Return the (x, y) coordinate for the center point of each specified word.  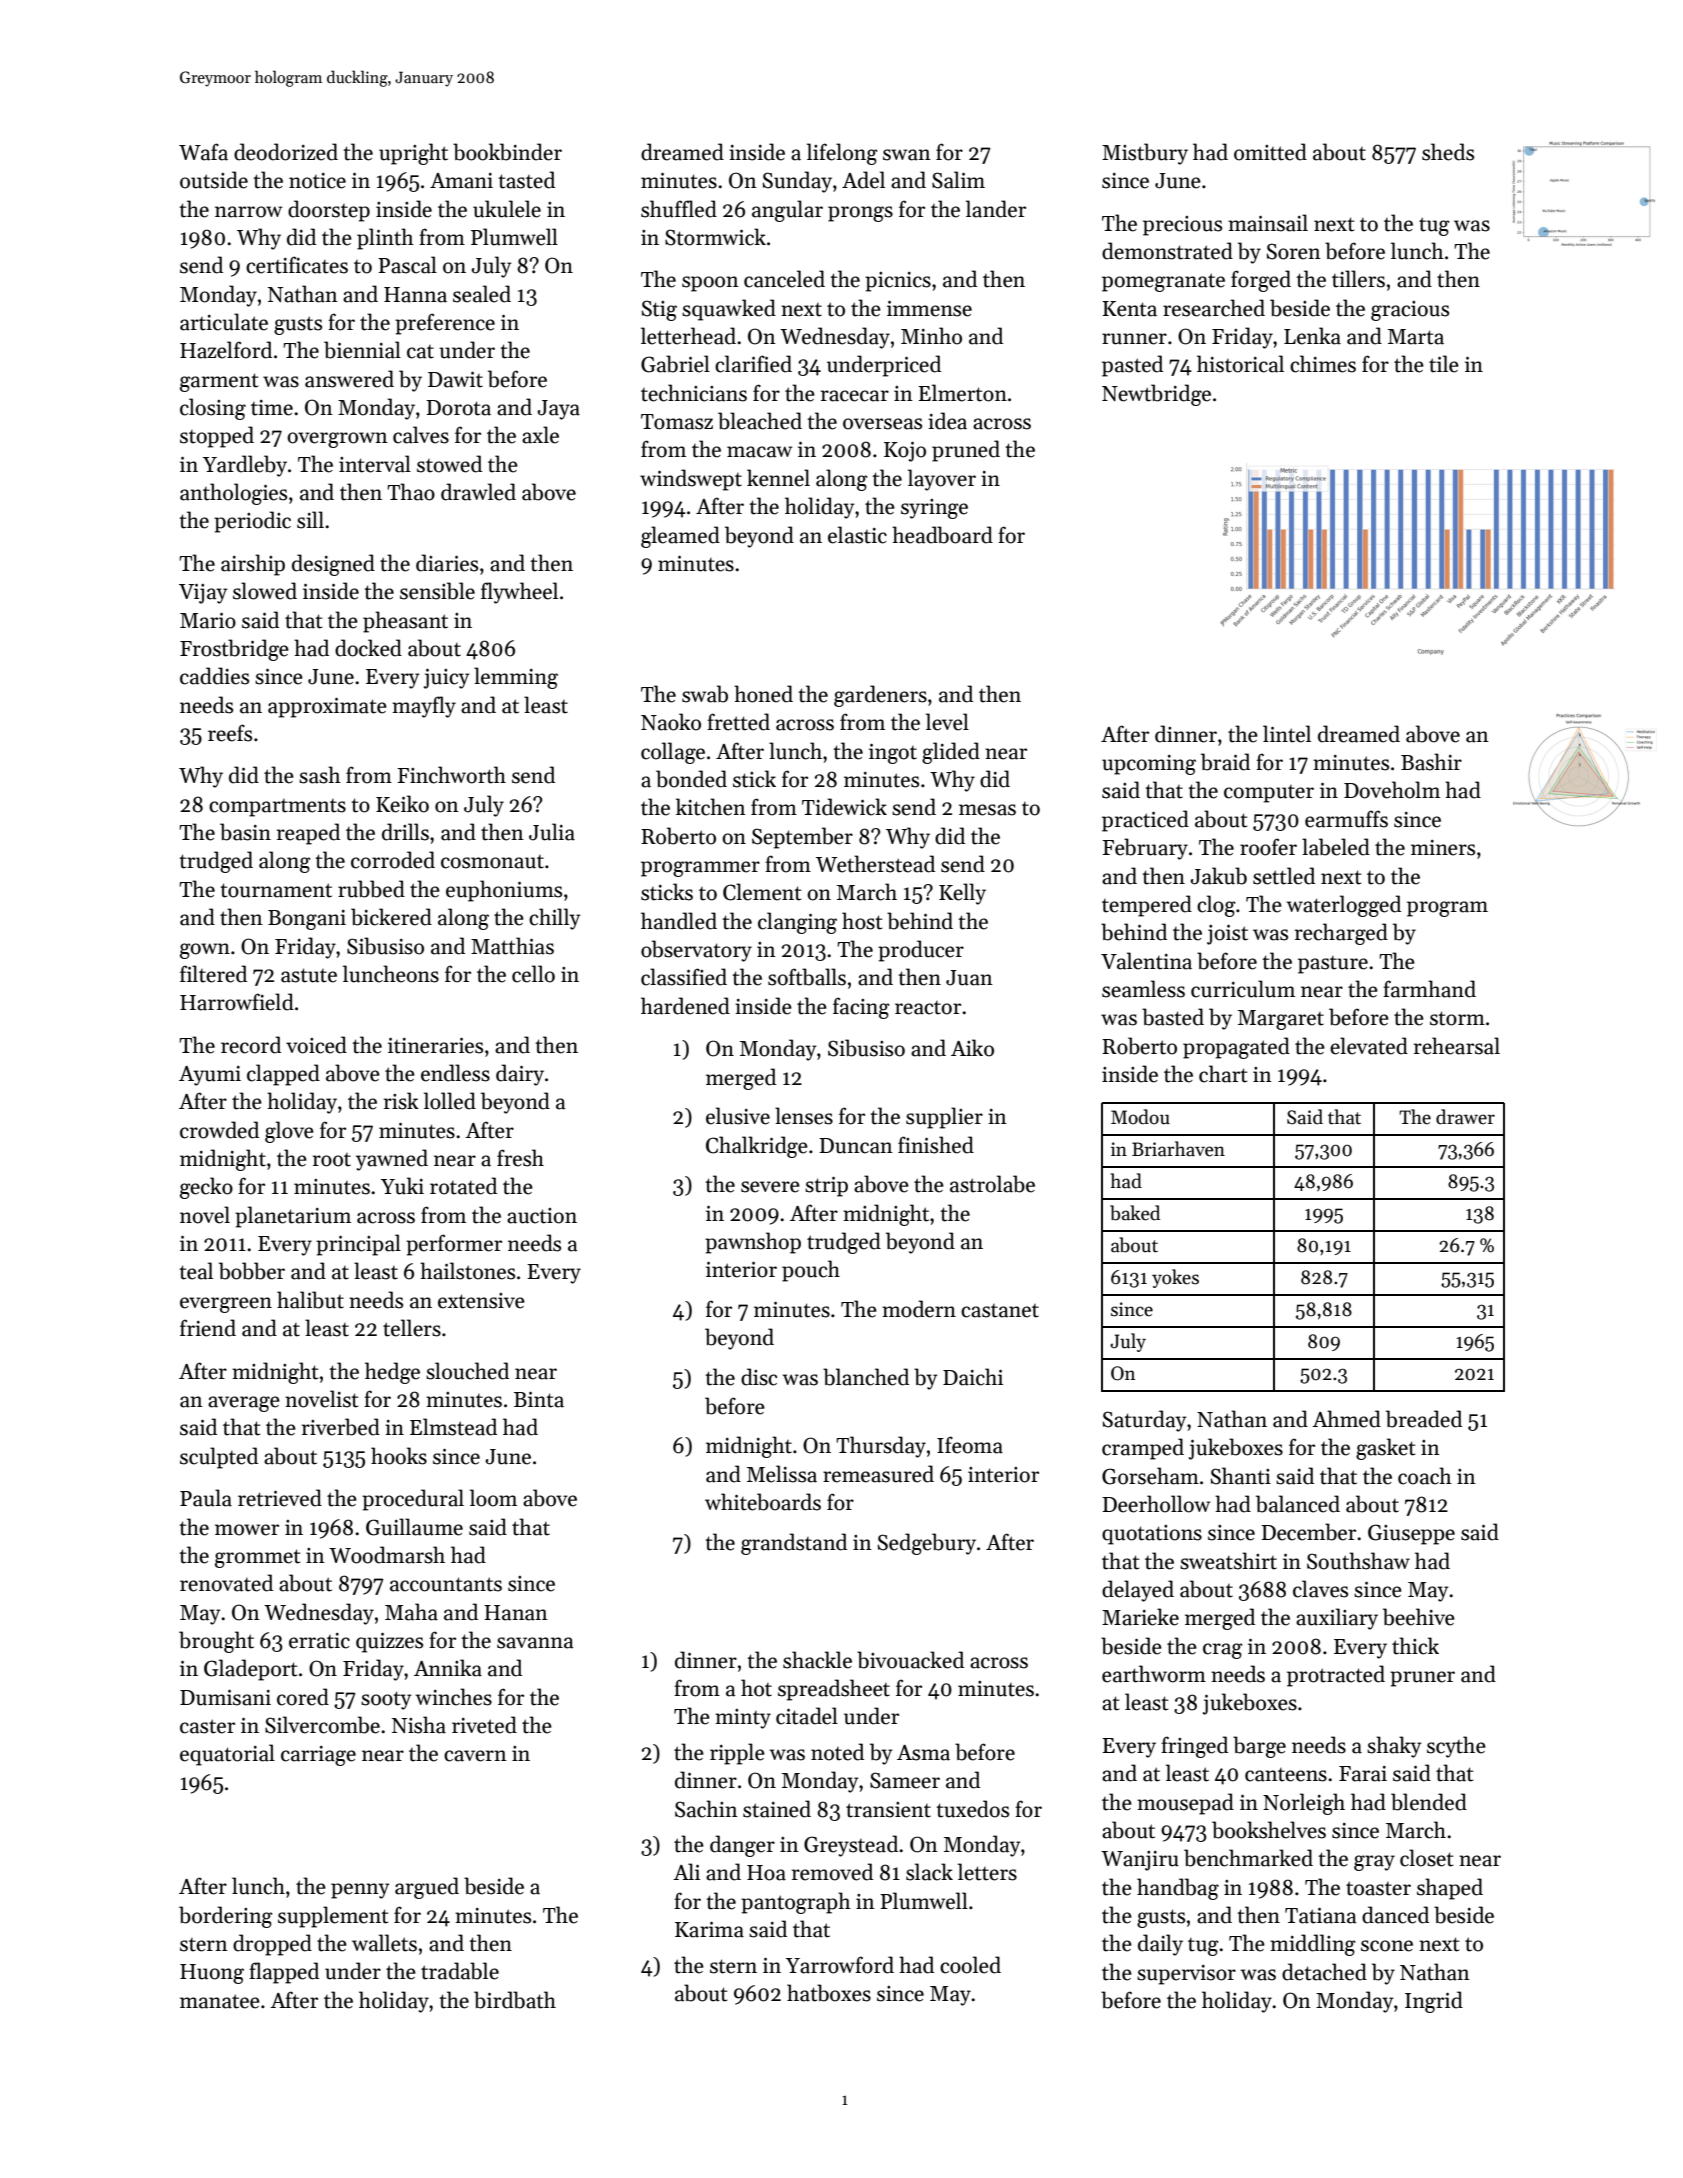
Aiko (972, 1048)
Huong (212, 1974)
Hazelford (226, 350)
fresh (520, 1158)
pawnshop (753, 1243)
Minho (931, 336)
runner (1134, 339)
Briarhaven (1178, 1149)
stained (777, 1809)
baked (1135, 1213)
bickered (391, 917)
